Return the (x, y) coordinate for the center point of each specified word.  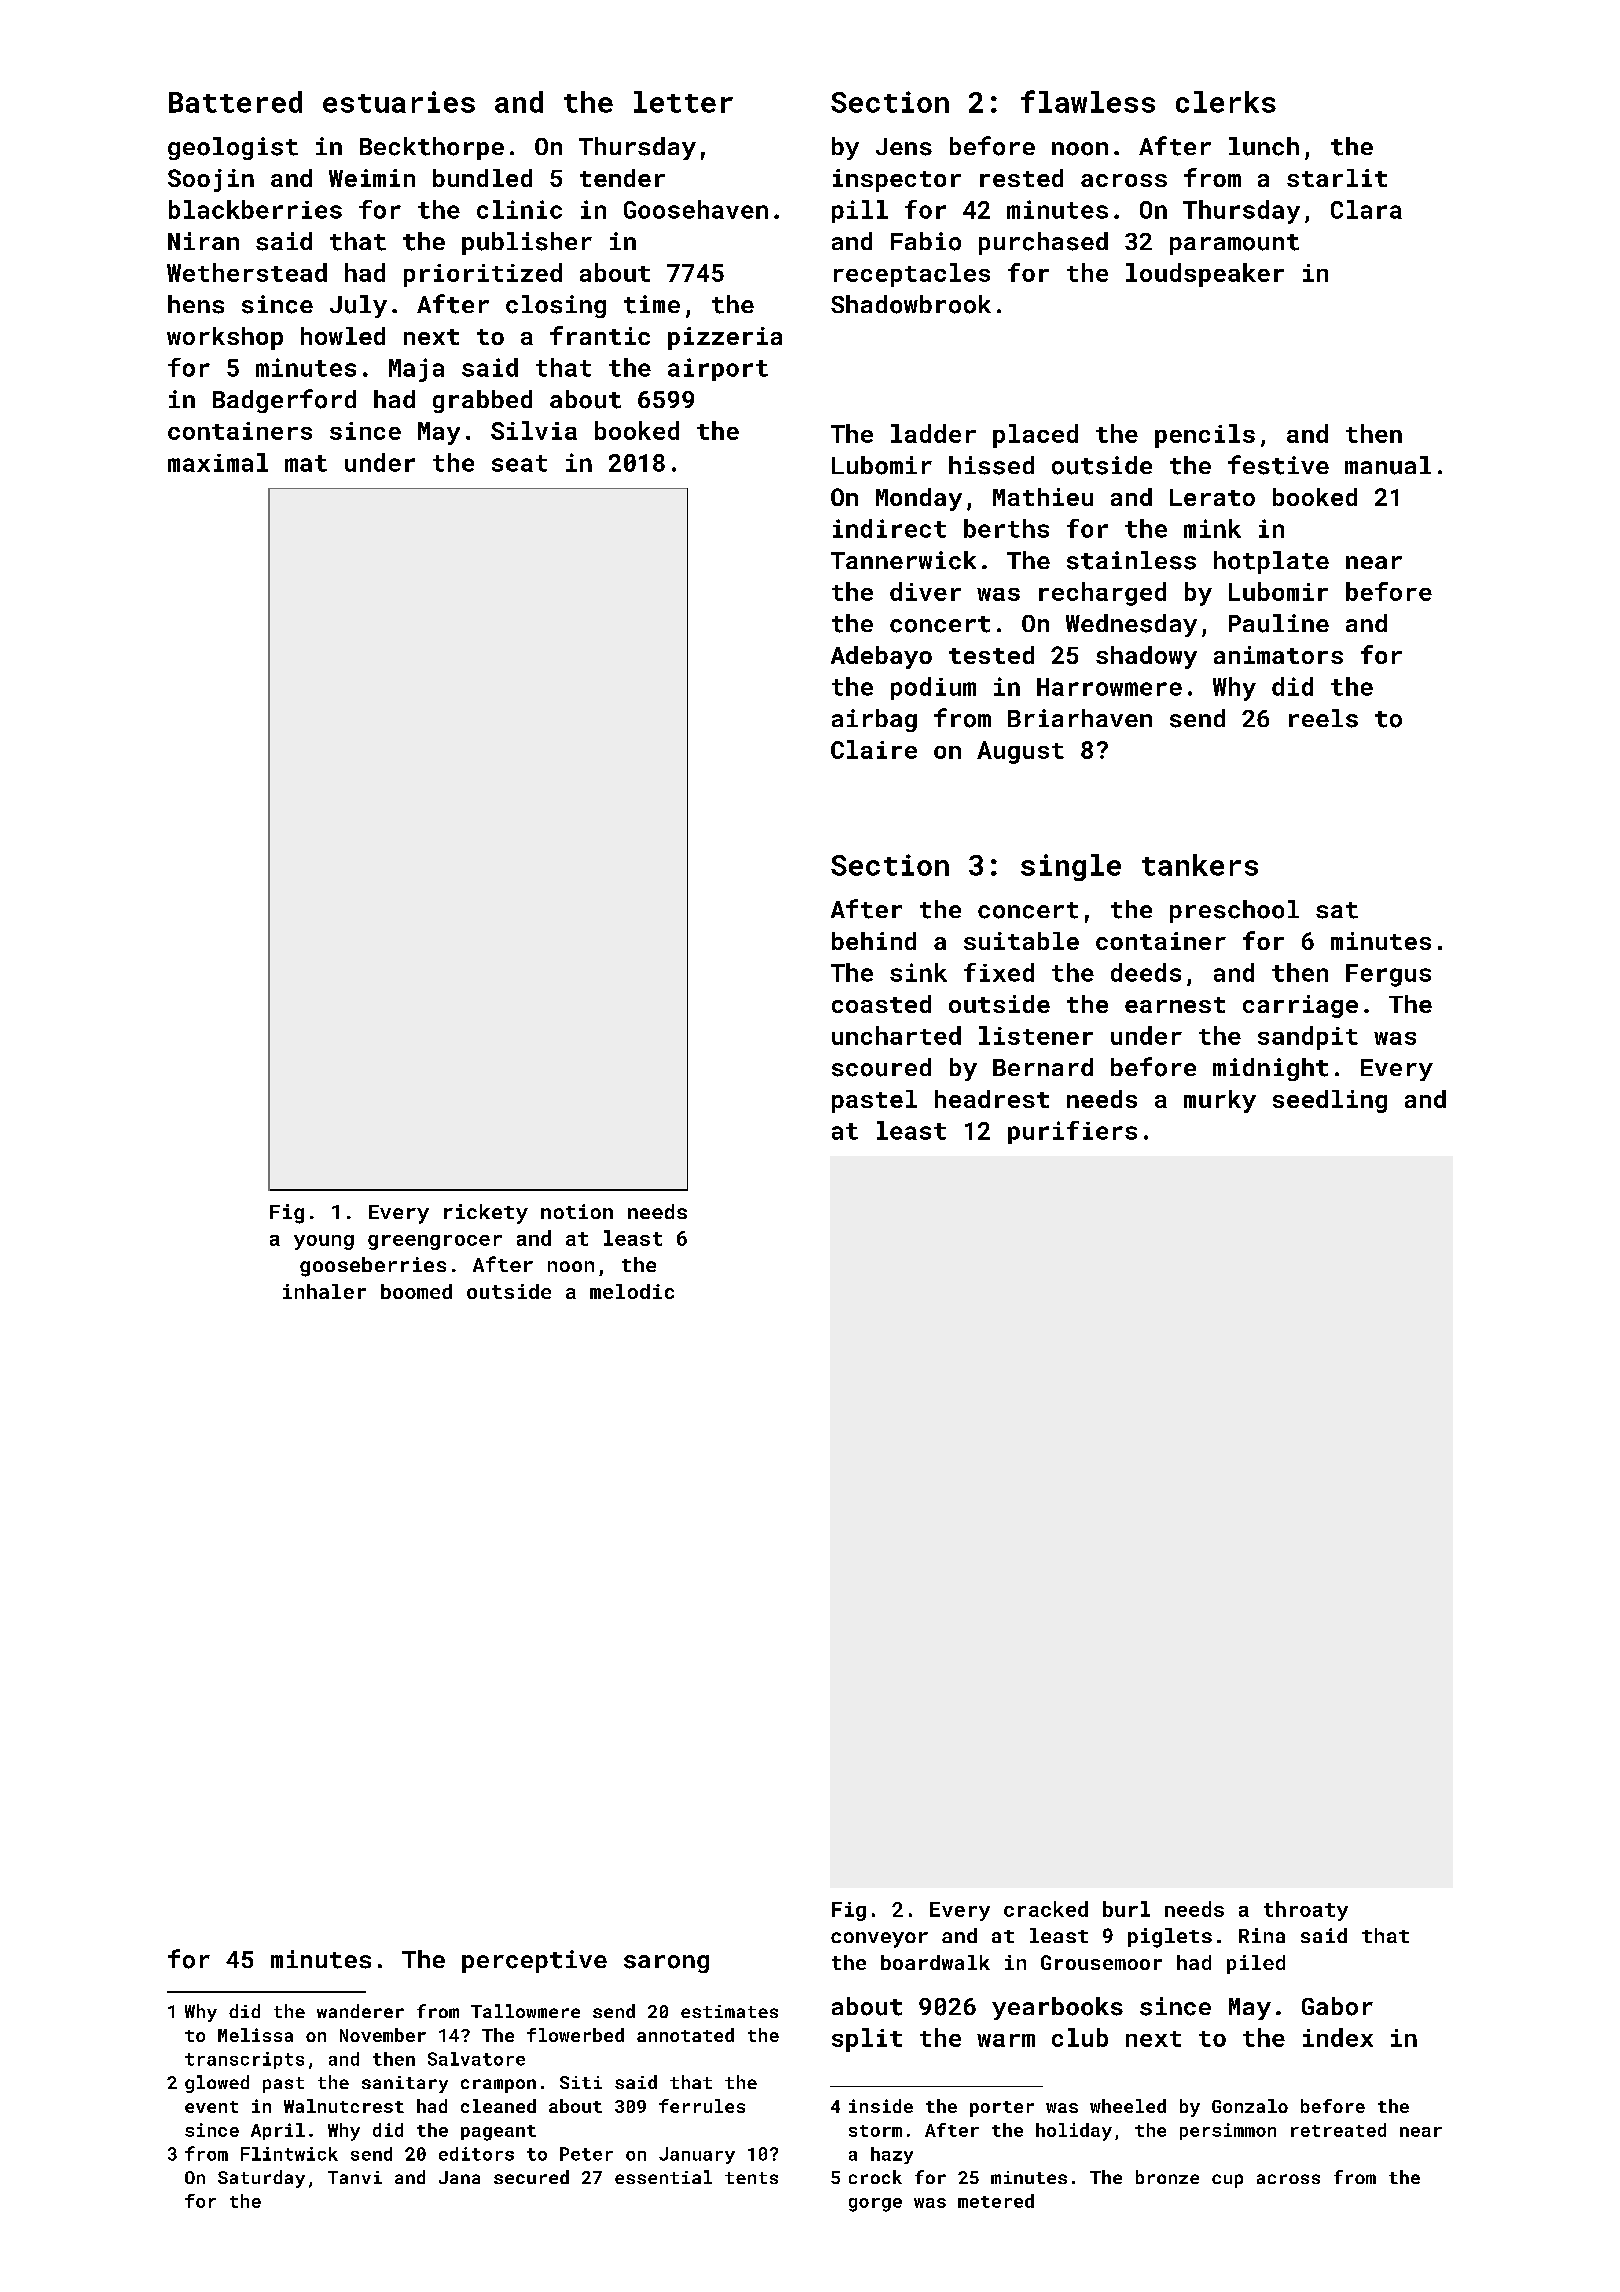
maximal (218, 462)
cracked (1046, 1909)
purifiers (1072, 1132)
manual (1388, 465)
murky (1220, 1101)
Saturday (261, 2179)
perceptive (534, 1961)
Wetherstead (247, 272)
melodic (632, 1291)
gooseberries (373, 1267)
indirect (889, 528)
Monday (919, 499)
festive (1278, 465)
